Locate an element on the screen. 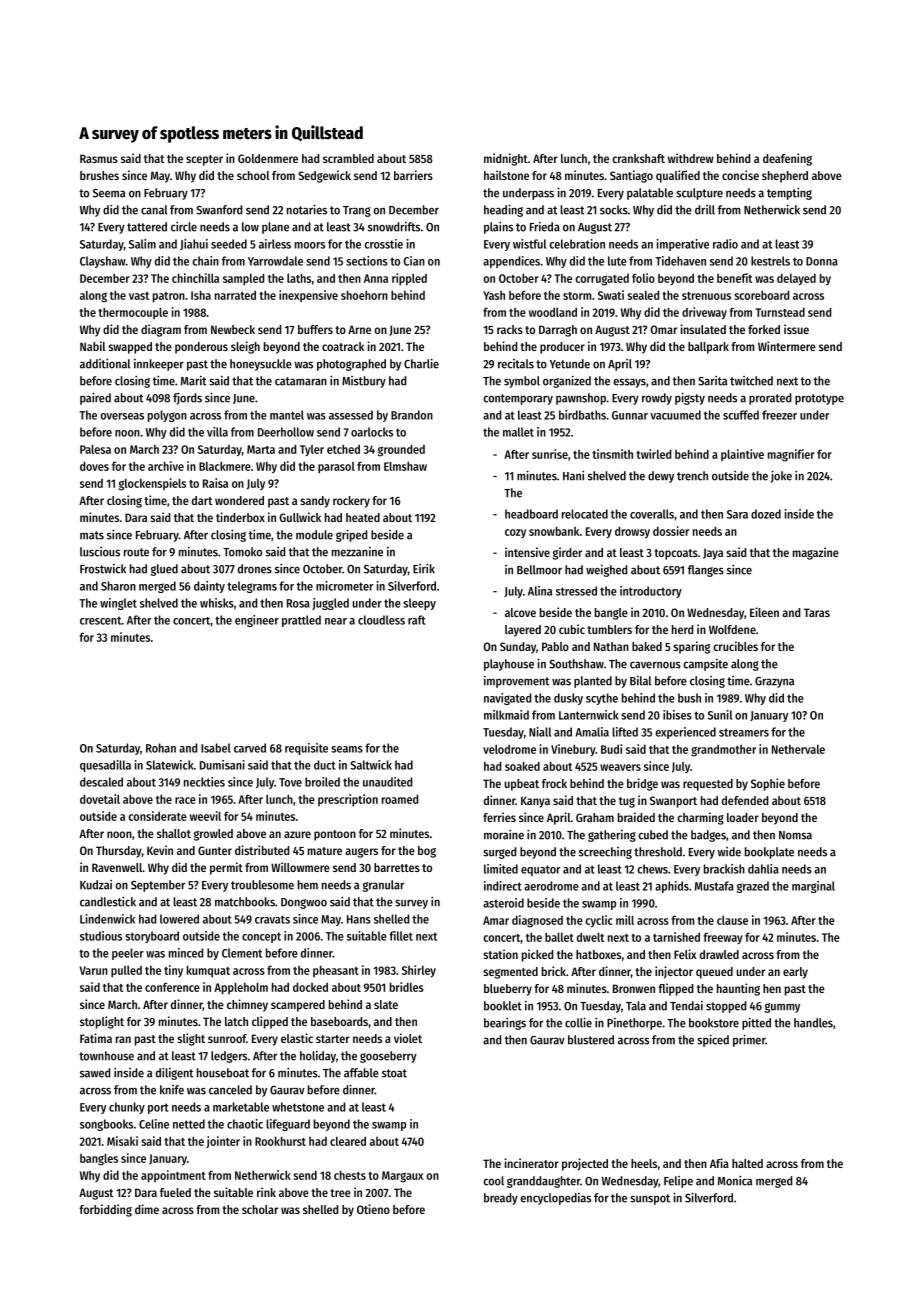  plaintive is located at coordinates (742, 455).
